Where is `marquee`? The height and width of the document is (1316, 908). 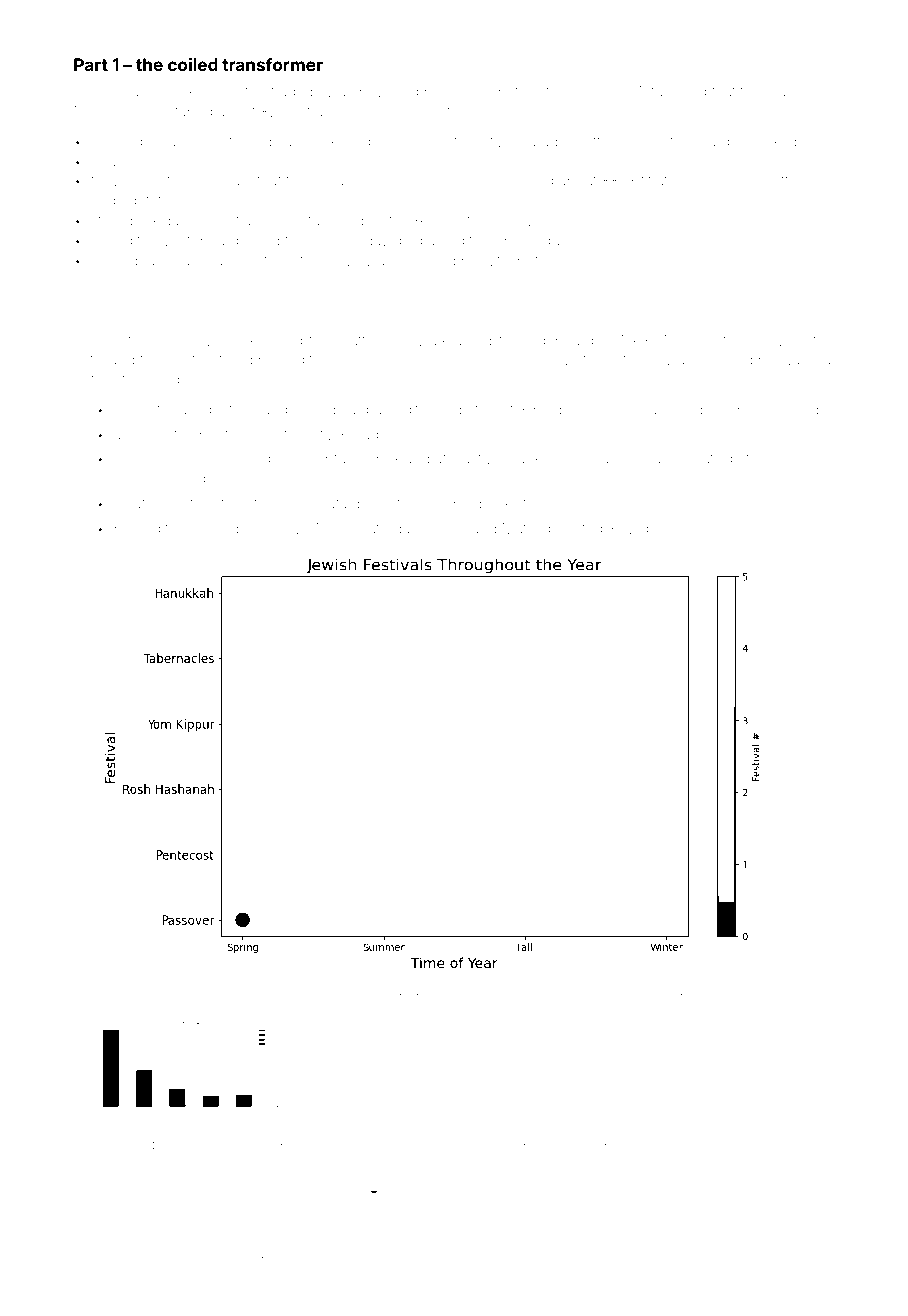 marquee is located at coordinates (726, 144).
